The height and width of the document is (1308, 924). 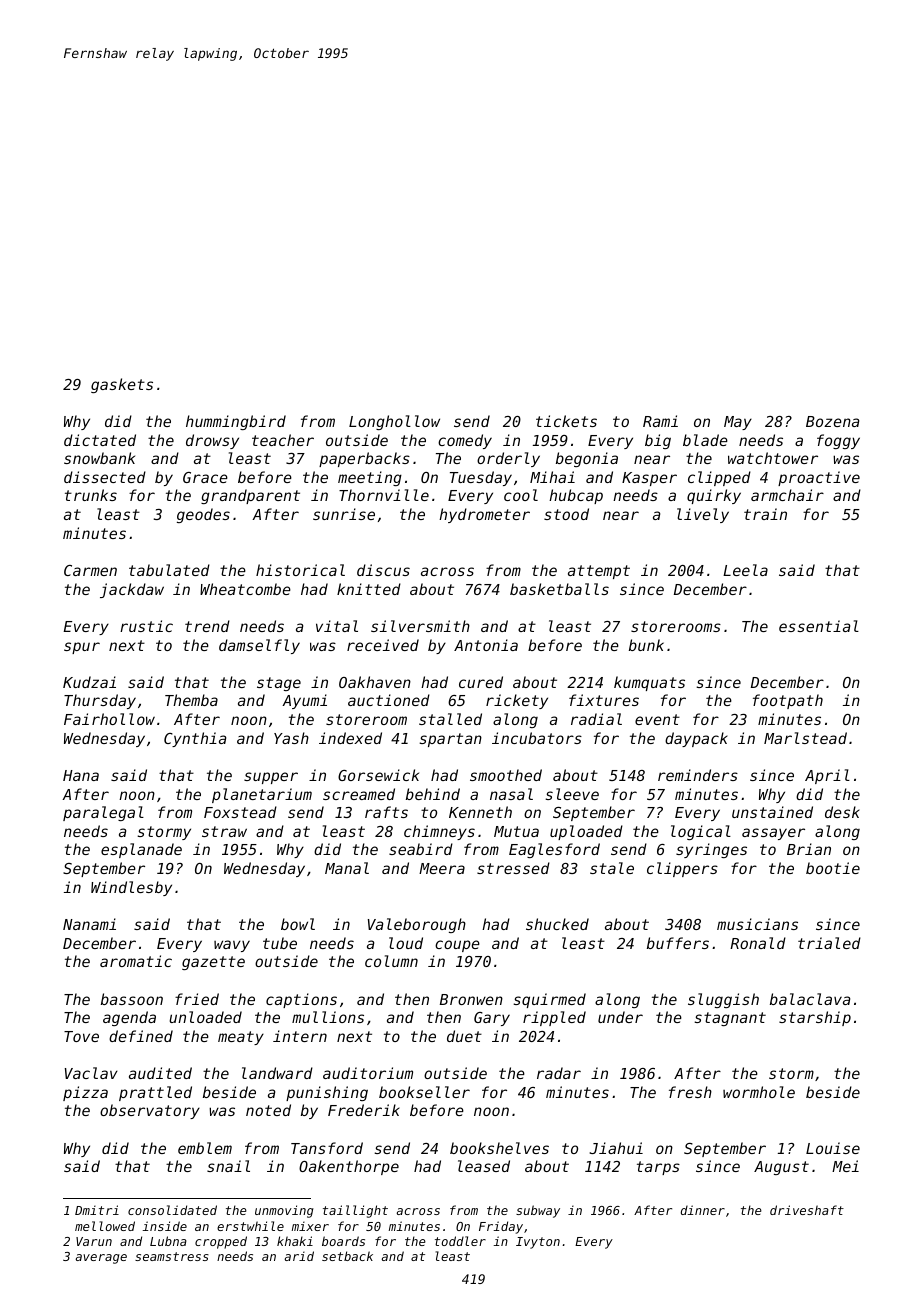 I want to click on Wheatcombe, so click(x=245, y=589).
